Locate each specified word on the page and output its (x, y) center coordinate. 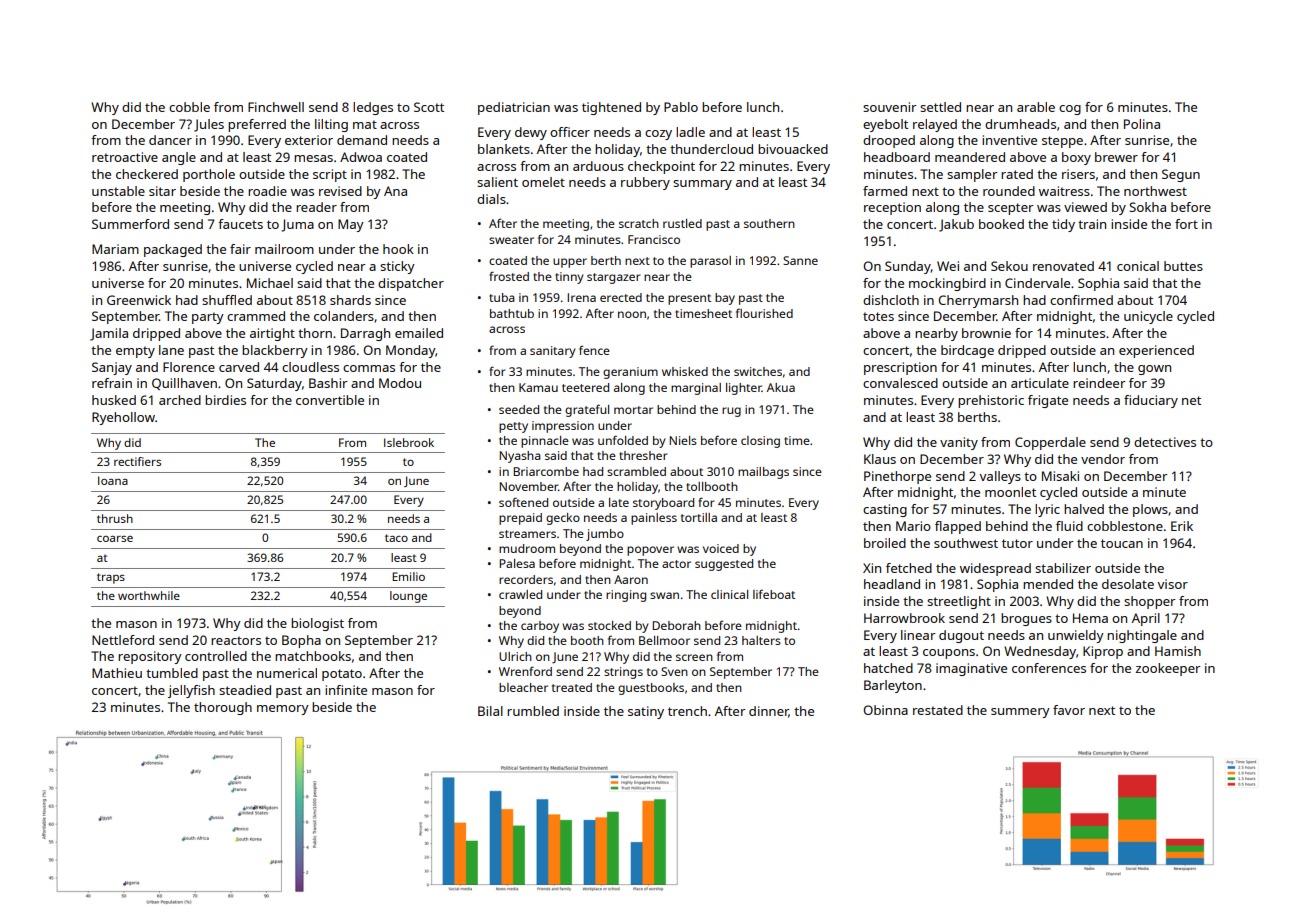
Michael (270, 283)
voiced (721, 548)
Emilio (408, 576)
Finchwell (276, 107)
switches (758, 371)
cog (1070, 110)
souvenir (890, 107)
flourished (764, 313)
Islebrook (409, 442)
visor (1173, 584)
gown (1154, 370)
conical (1138, 266)
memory (283, 710)
